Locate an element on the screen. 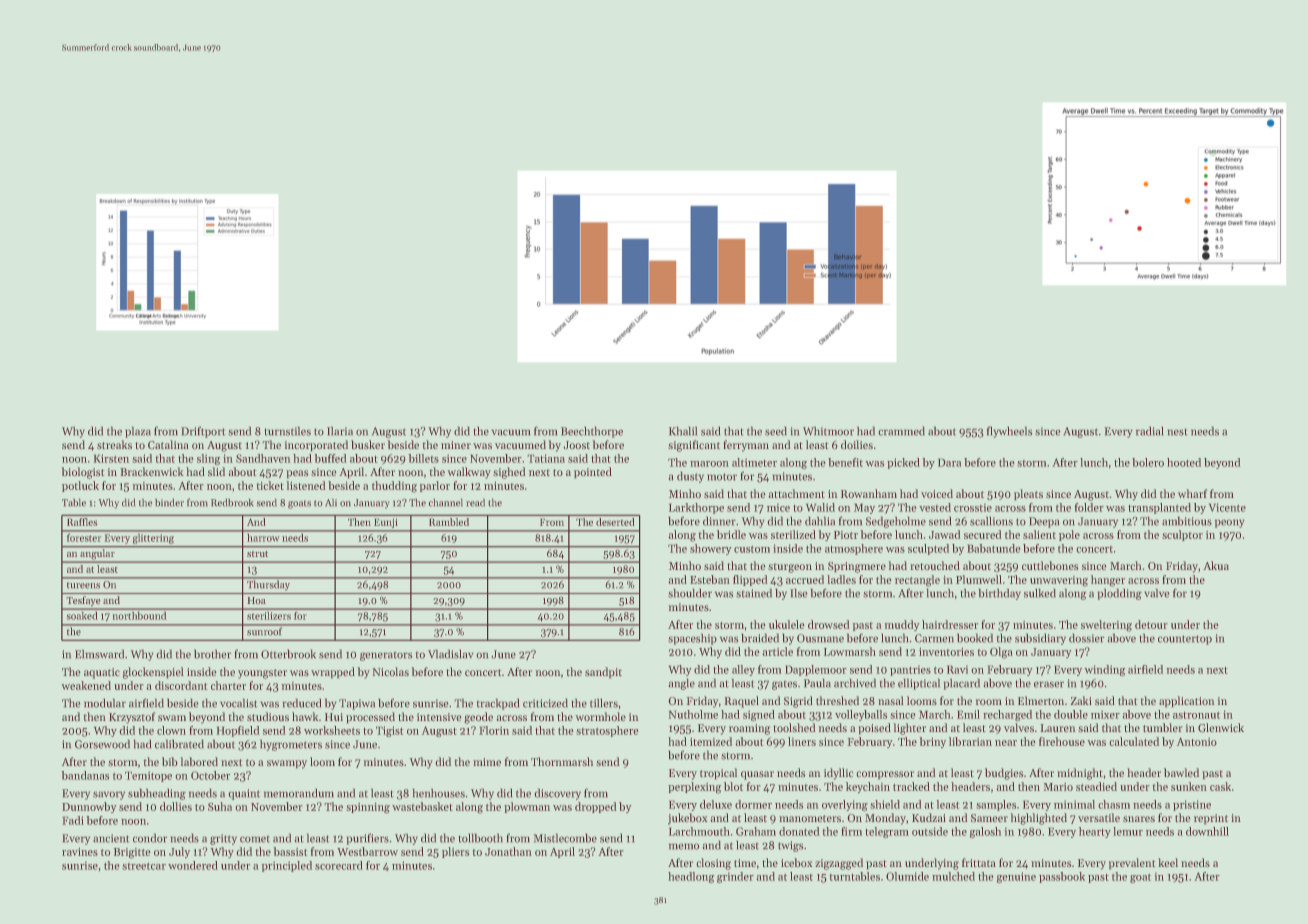 The image size is (1308, 924). Brackenwick is located at coordinates (151, 471).
